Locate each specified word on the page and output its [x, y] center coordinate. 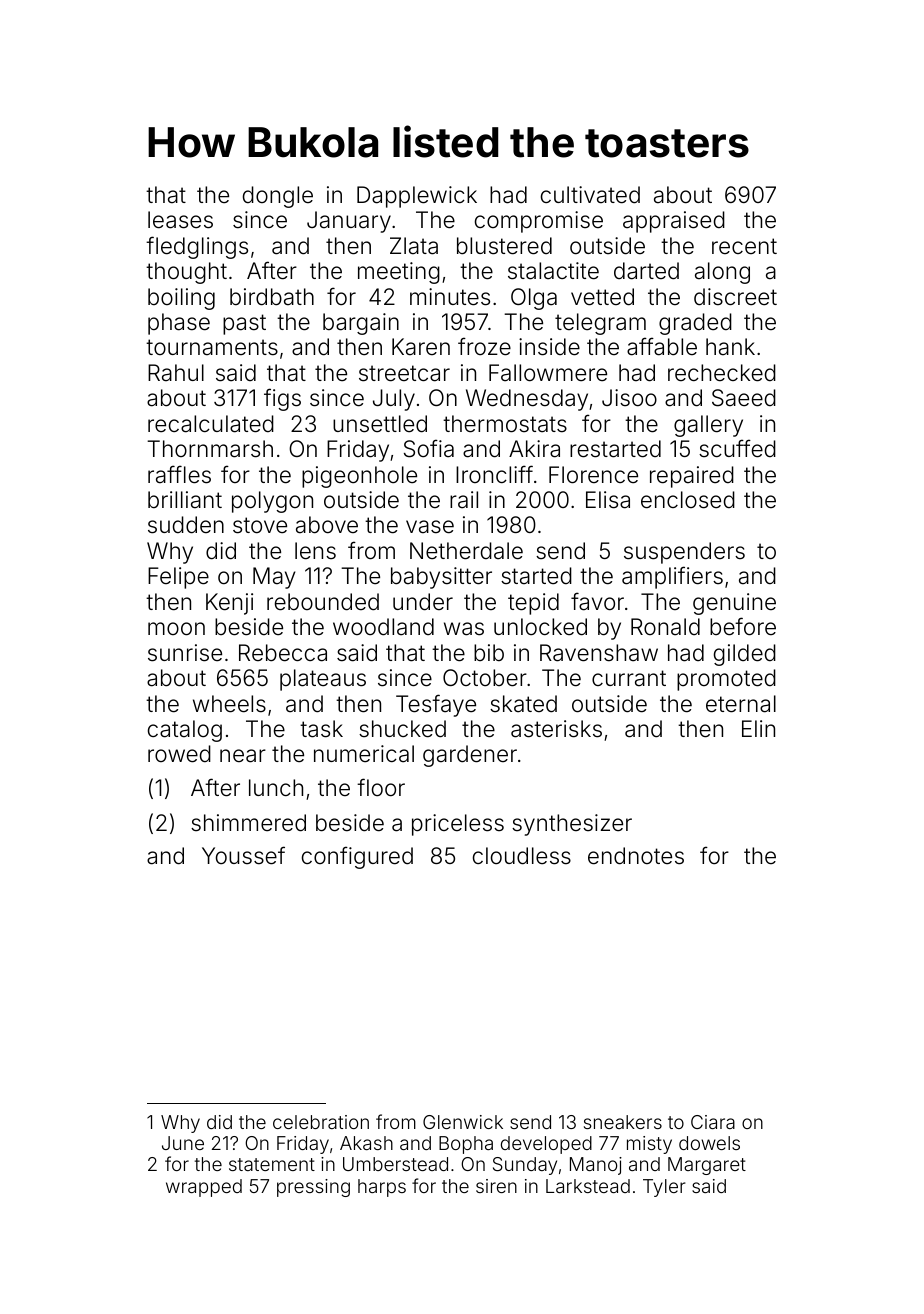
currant [629, 678]
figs [282, 399]
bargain [361, 324]
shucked [402, 729]
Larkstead [588, 1186]
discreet [735, 297]
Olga [534, 299]
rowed [179, 754]
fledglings [197, 247]
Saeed [744, 398]
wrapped [204, 1188]
